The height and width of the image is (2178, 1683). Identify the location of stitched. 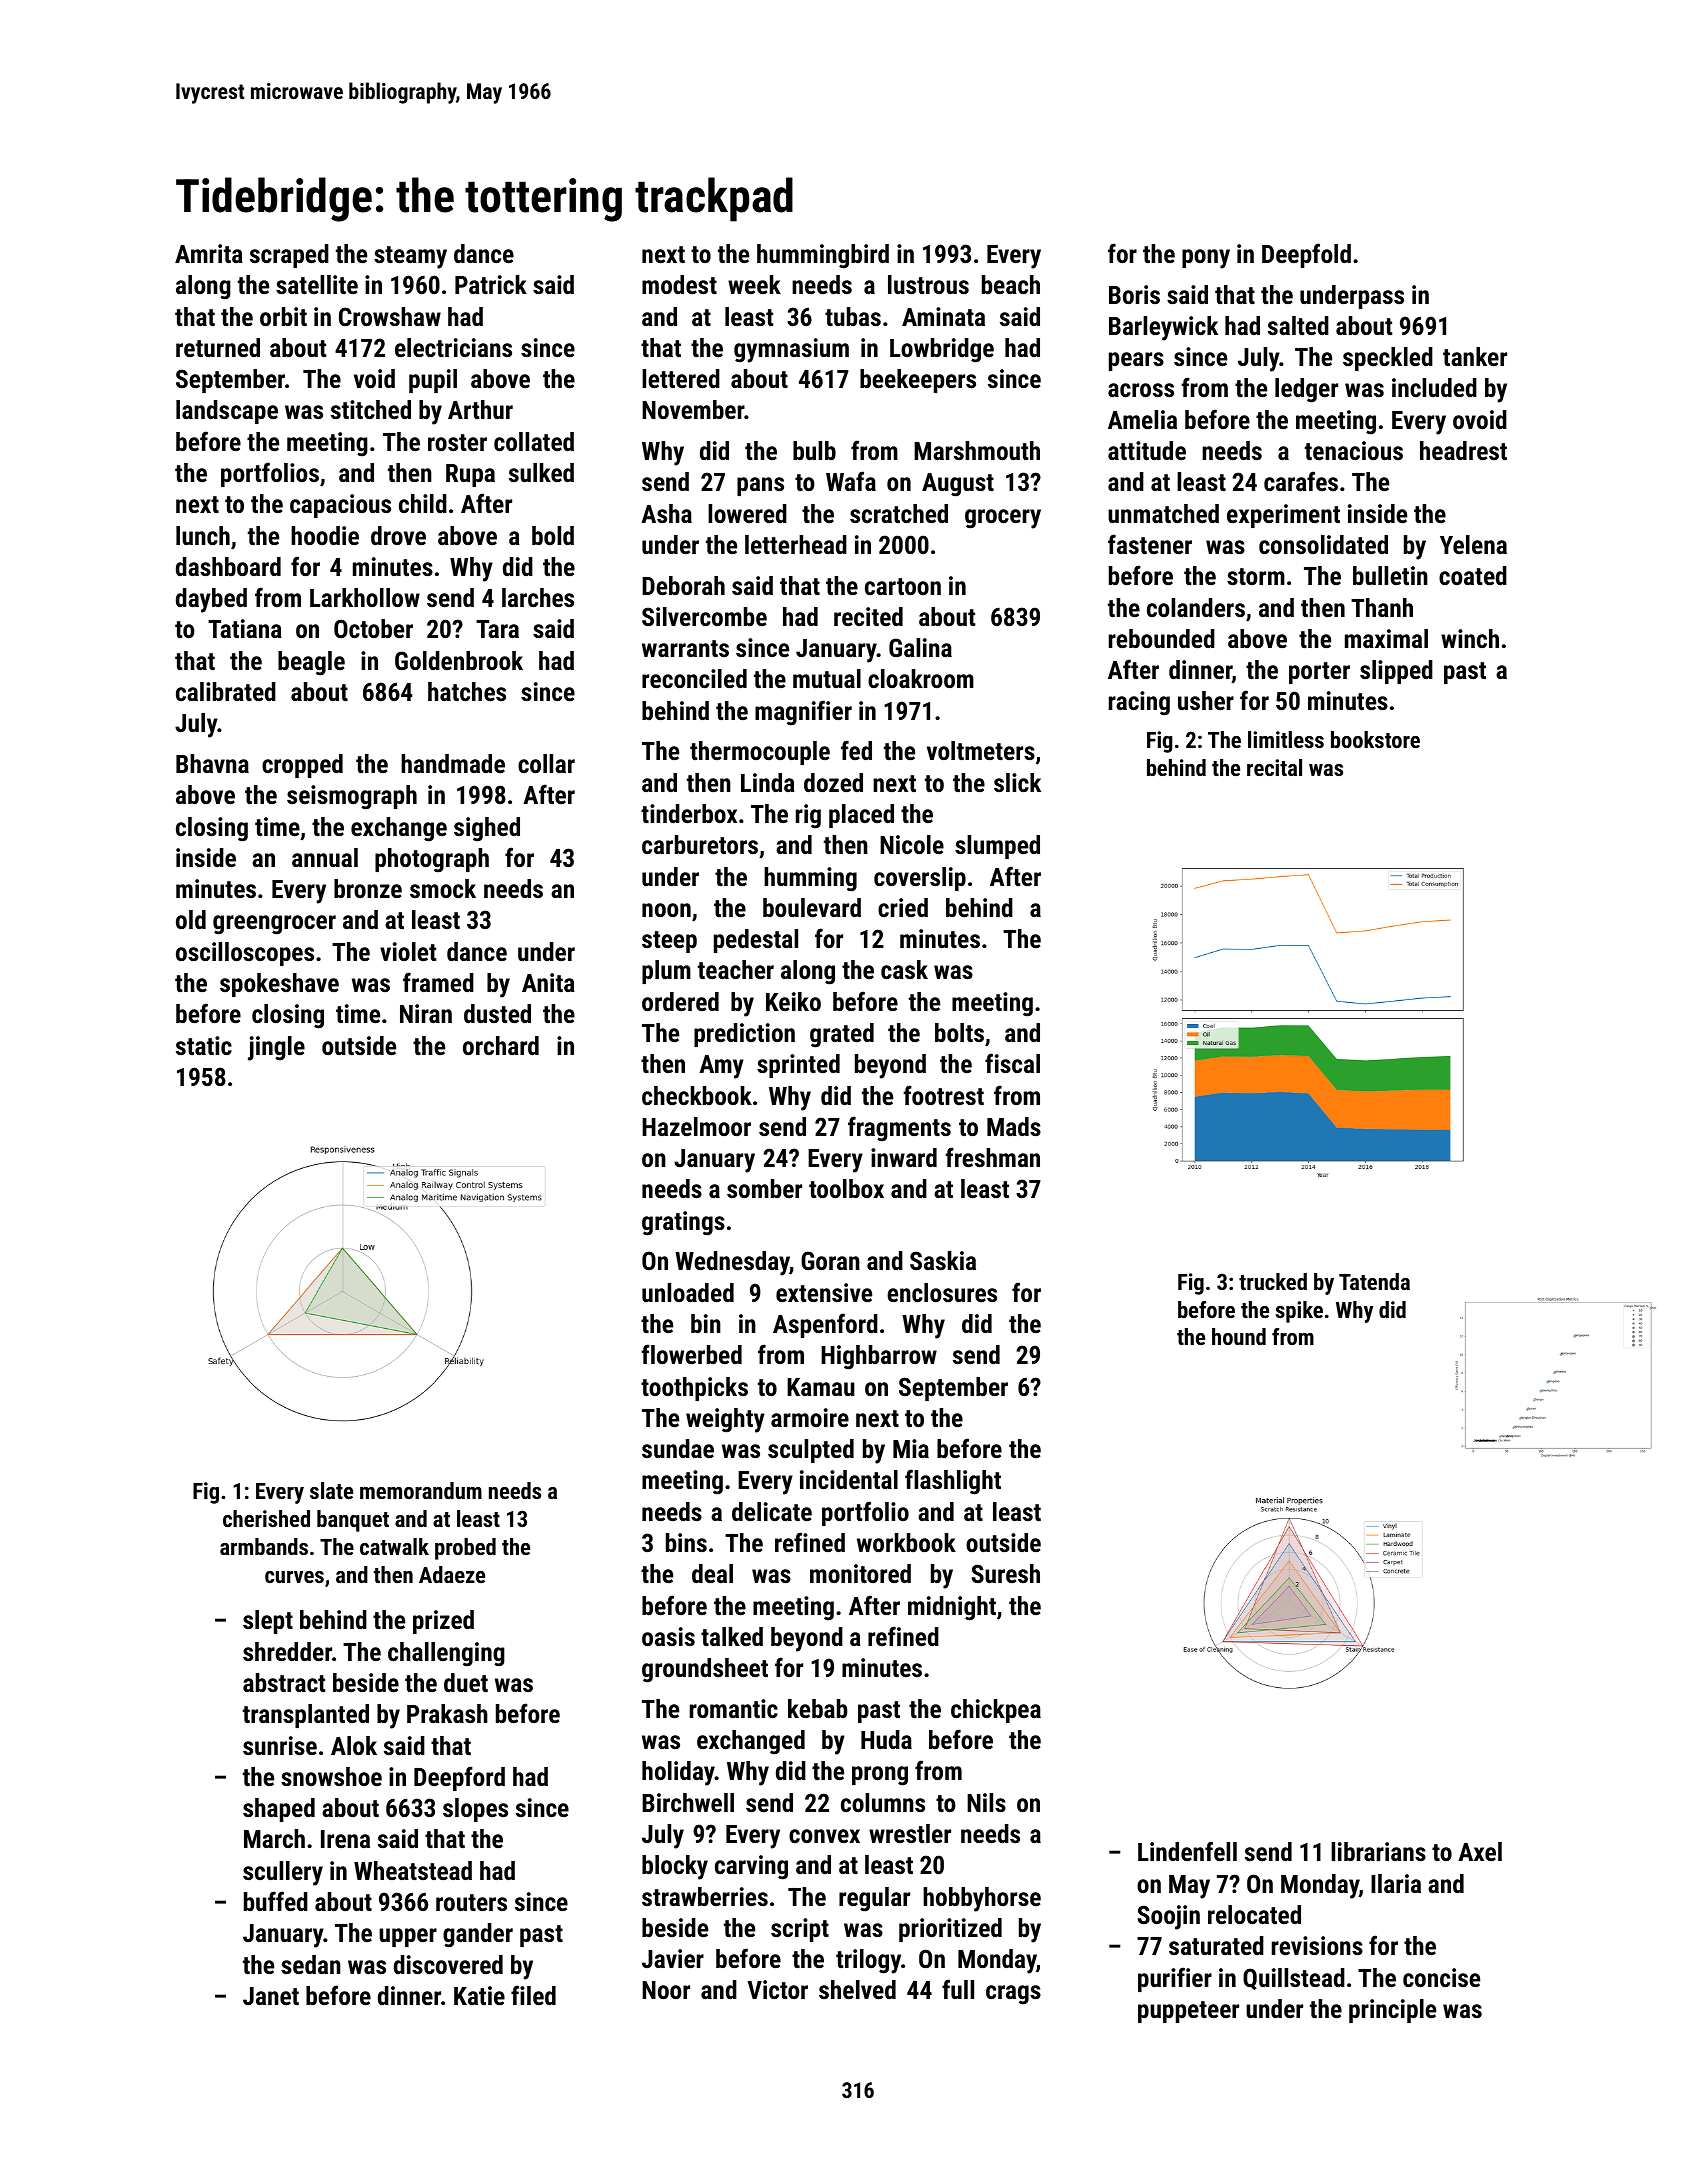
(371, 409).
